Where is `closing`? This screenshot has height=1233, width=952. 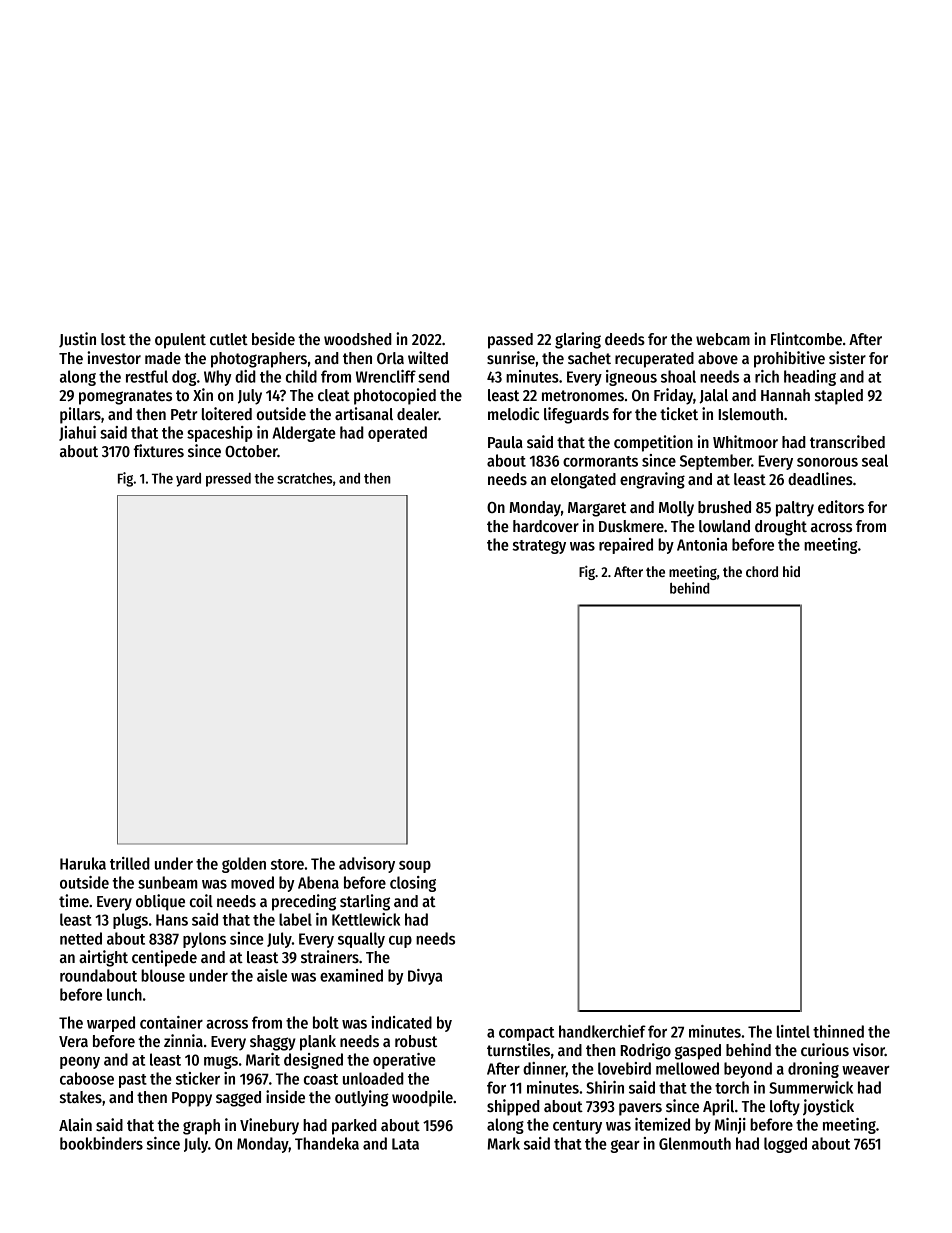
closing is located at coordinates (413, 884).
